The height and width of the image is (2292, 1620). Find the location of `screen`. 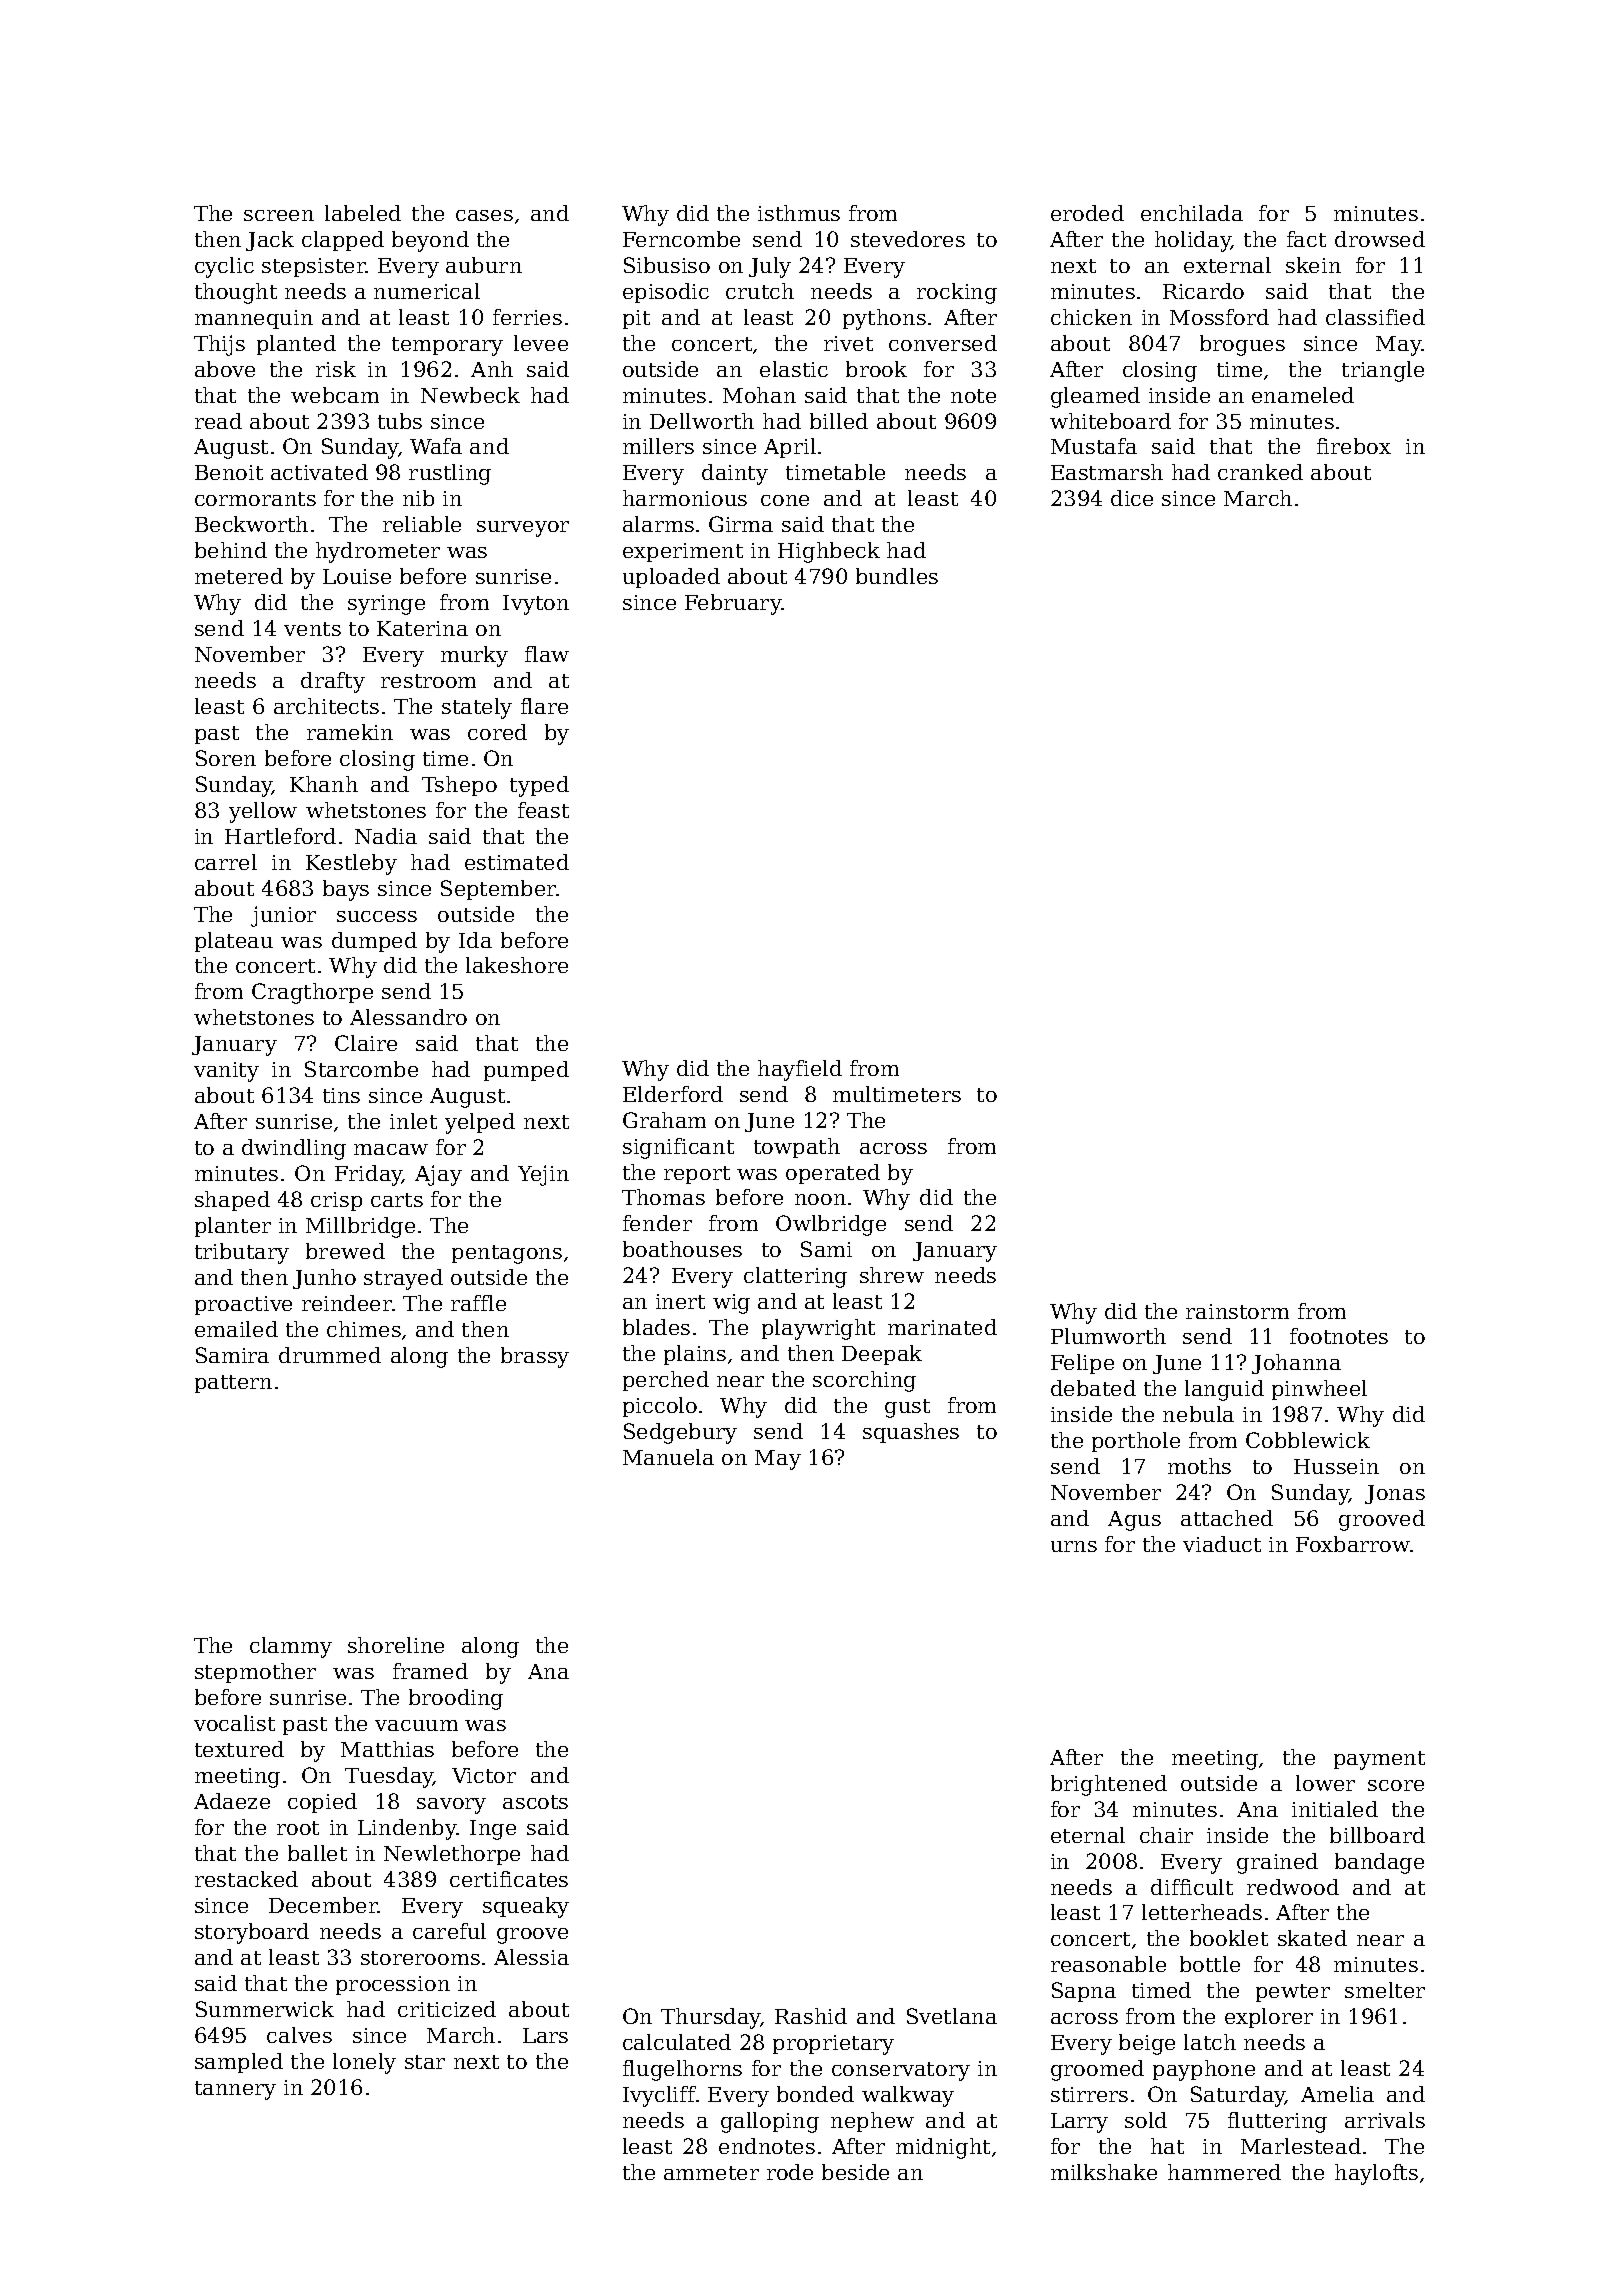

screen is located at coordinates (279, 215).
